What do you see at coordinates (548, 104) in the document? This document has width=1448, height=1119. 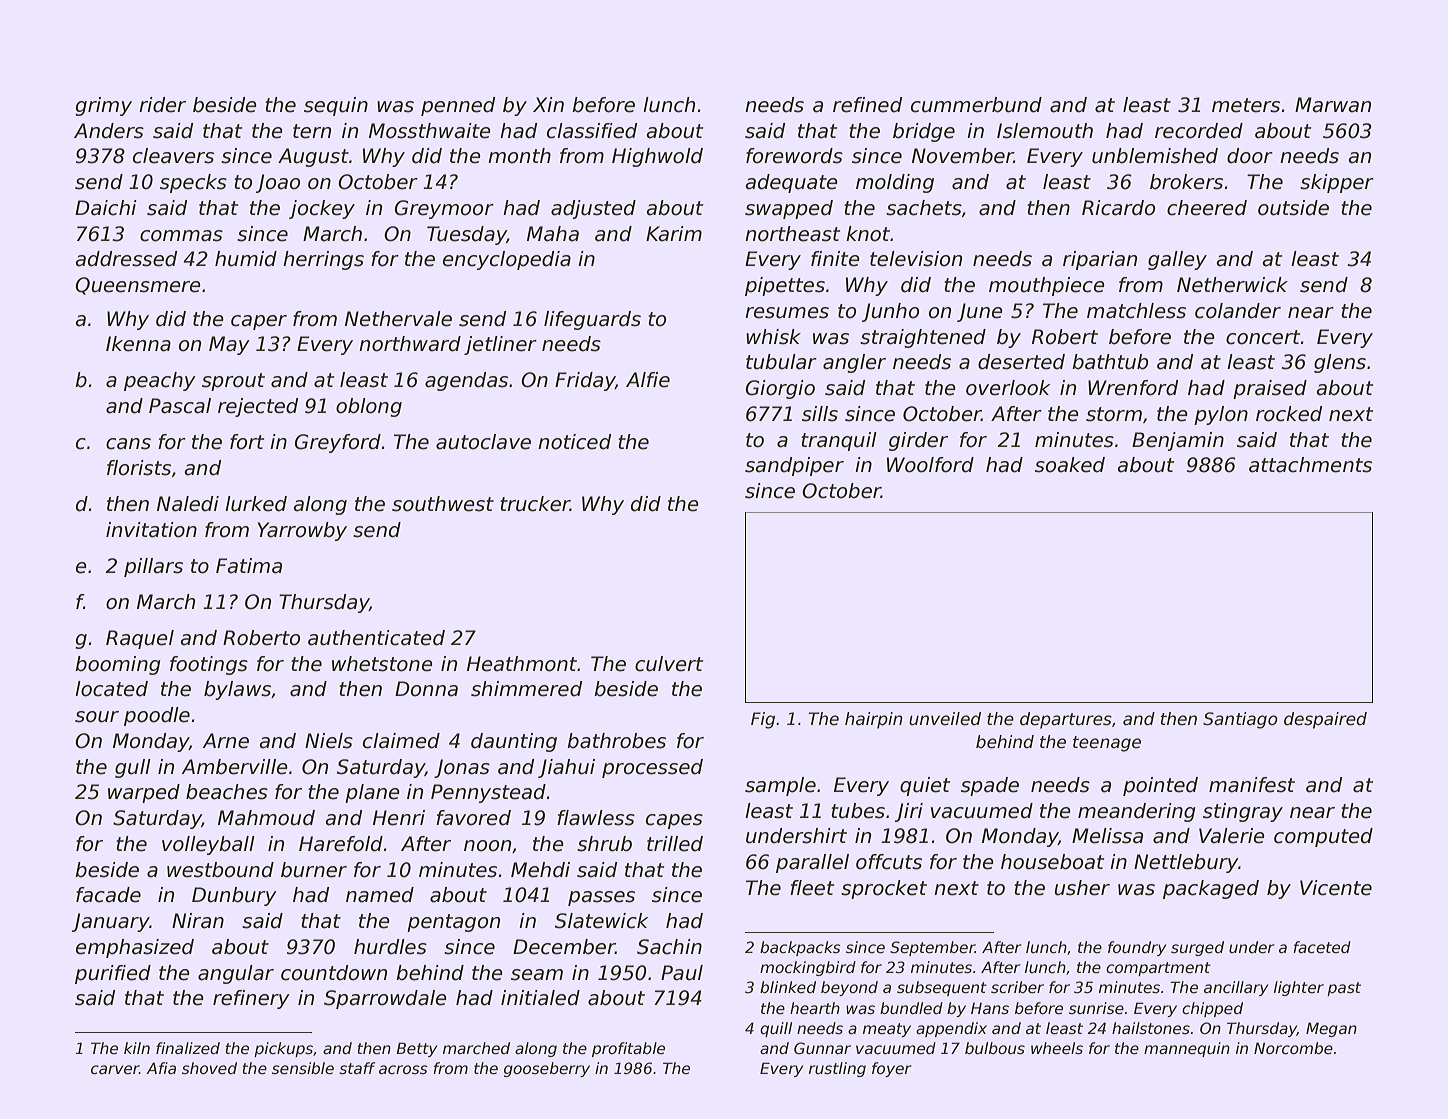 I see `Xin` at bounding box center [548, 104].
